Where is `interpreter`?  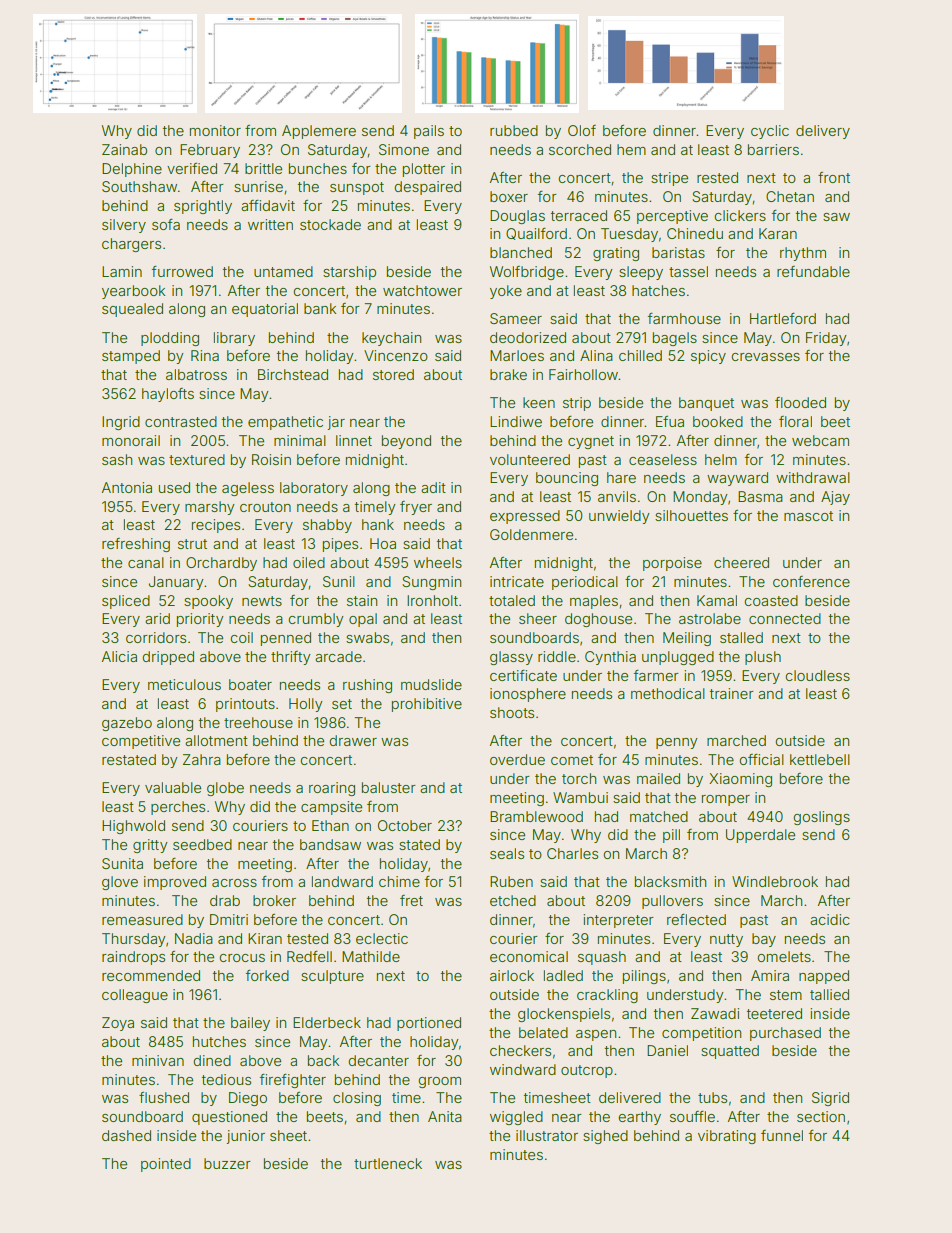
interpreter is located at coordinates (618, 921).
